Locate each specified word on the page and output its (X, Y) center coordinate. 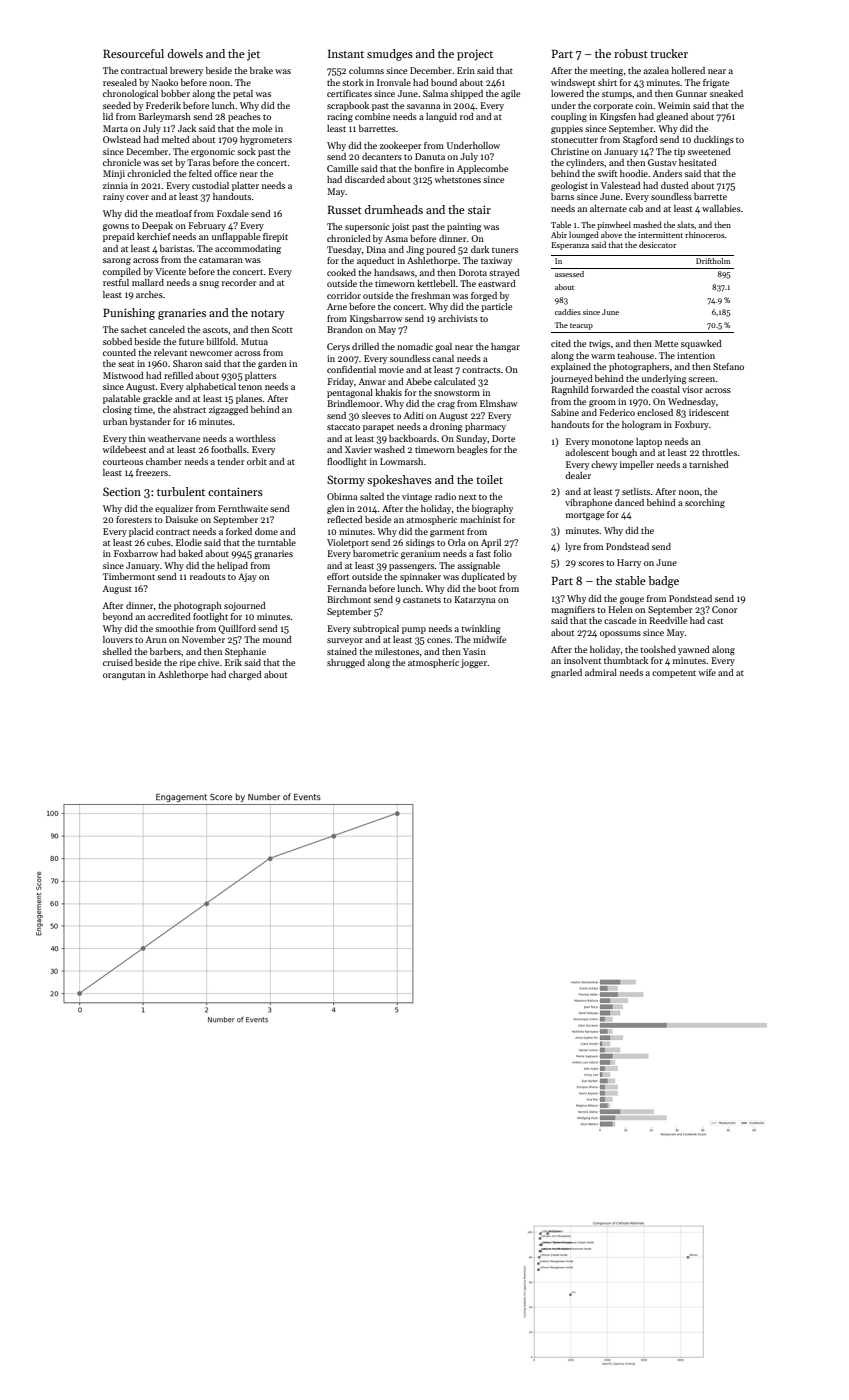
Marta (115, 128)
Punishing (129, 314)
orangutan (124, 676)
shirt (607, 82)
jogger (474, 663)
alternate (608, 208)
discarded (365, 179)
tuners (505, 250)
